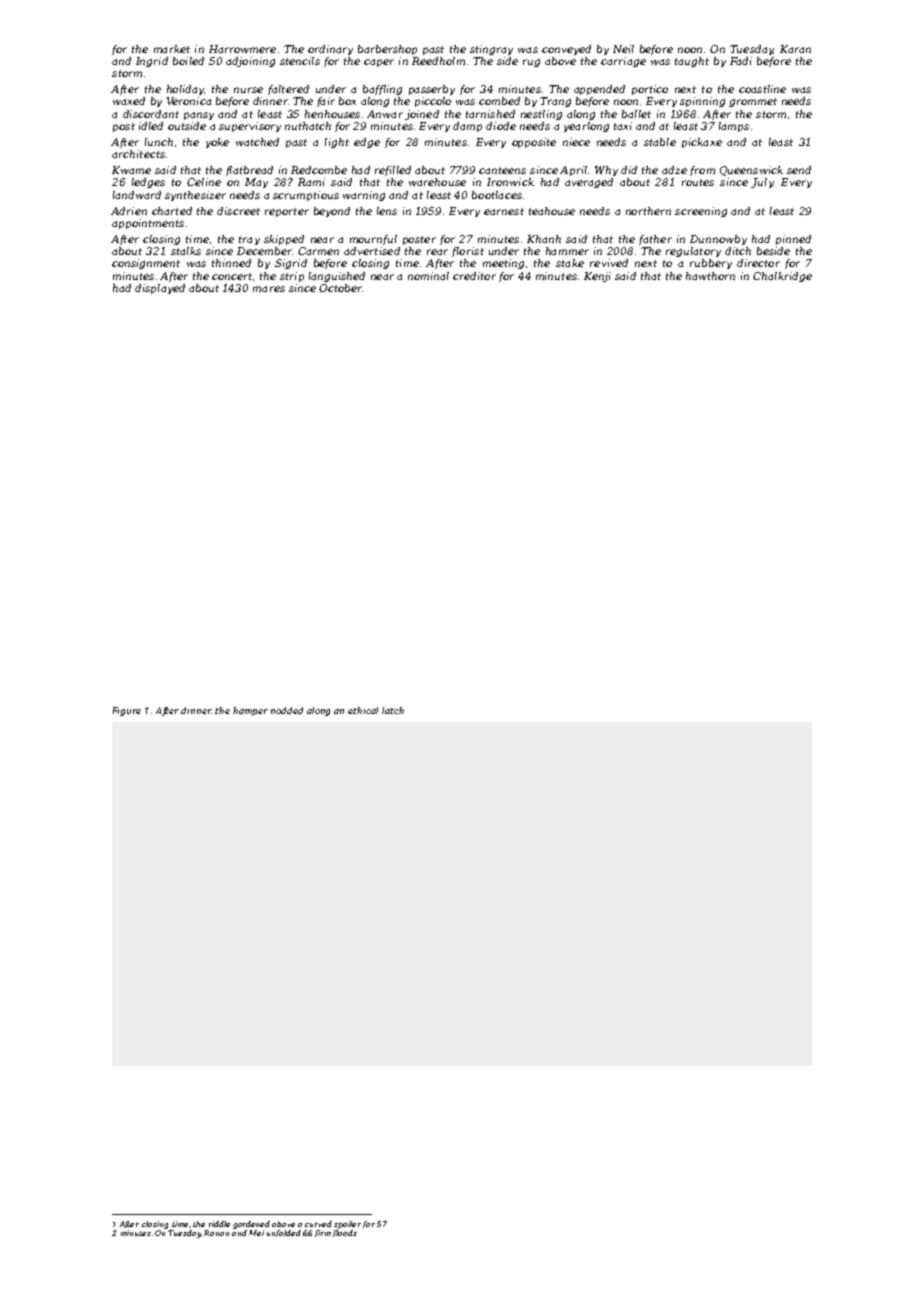  I want to click on Figure, so click(127, 711).
